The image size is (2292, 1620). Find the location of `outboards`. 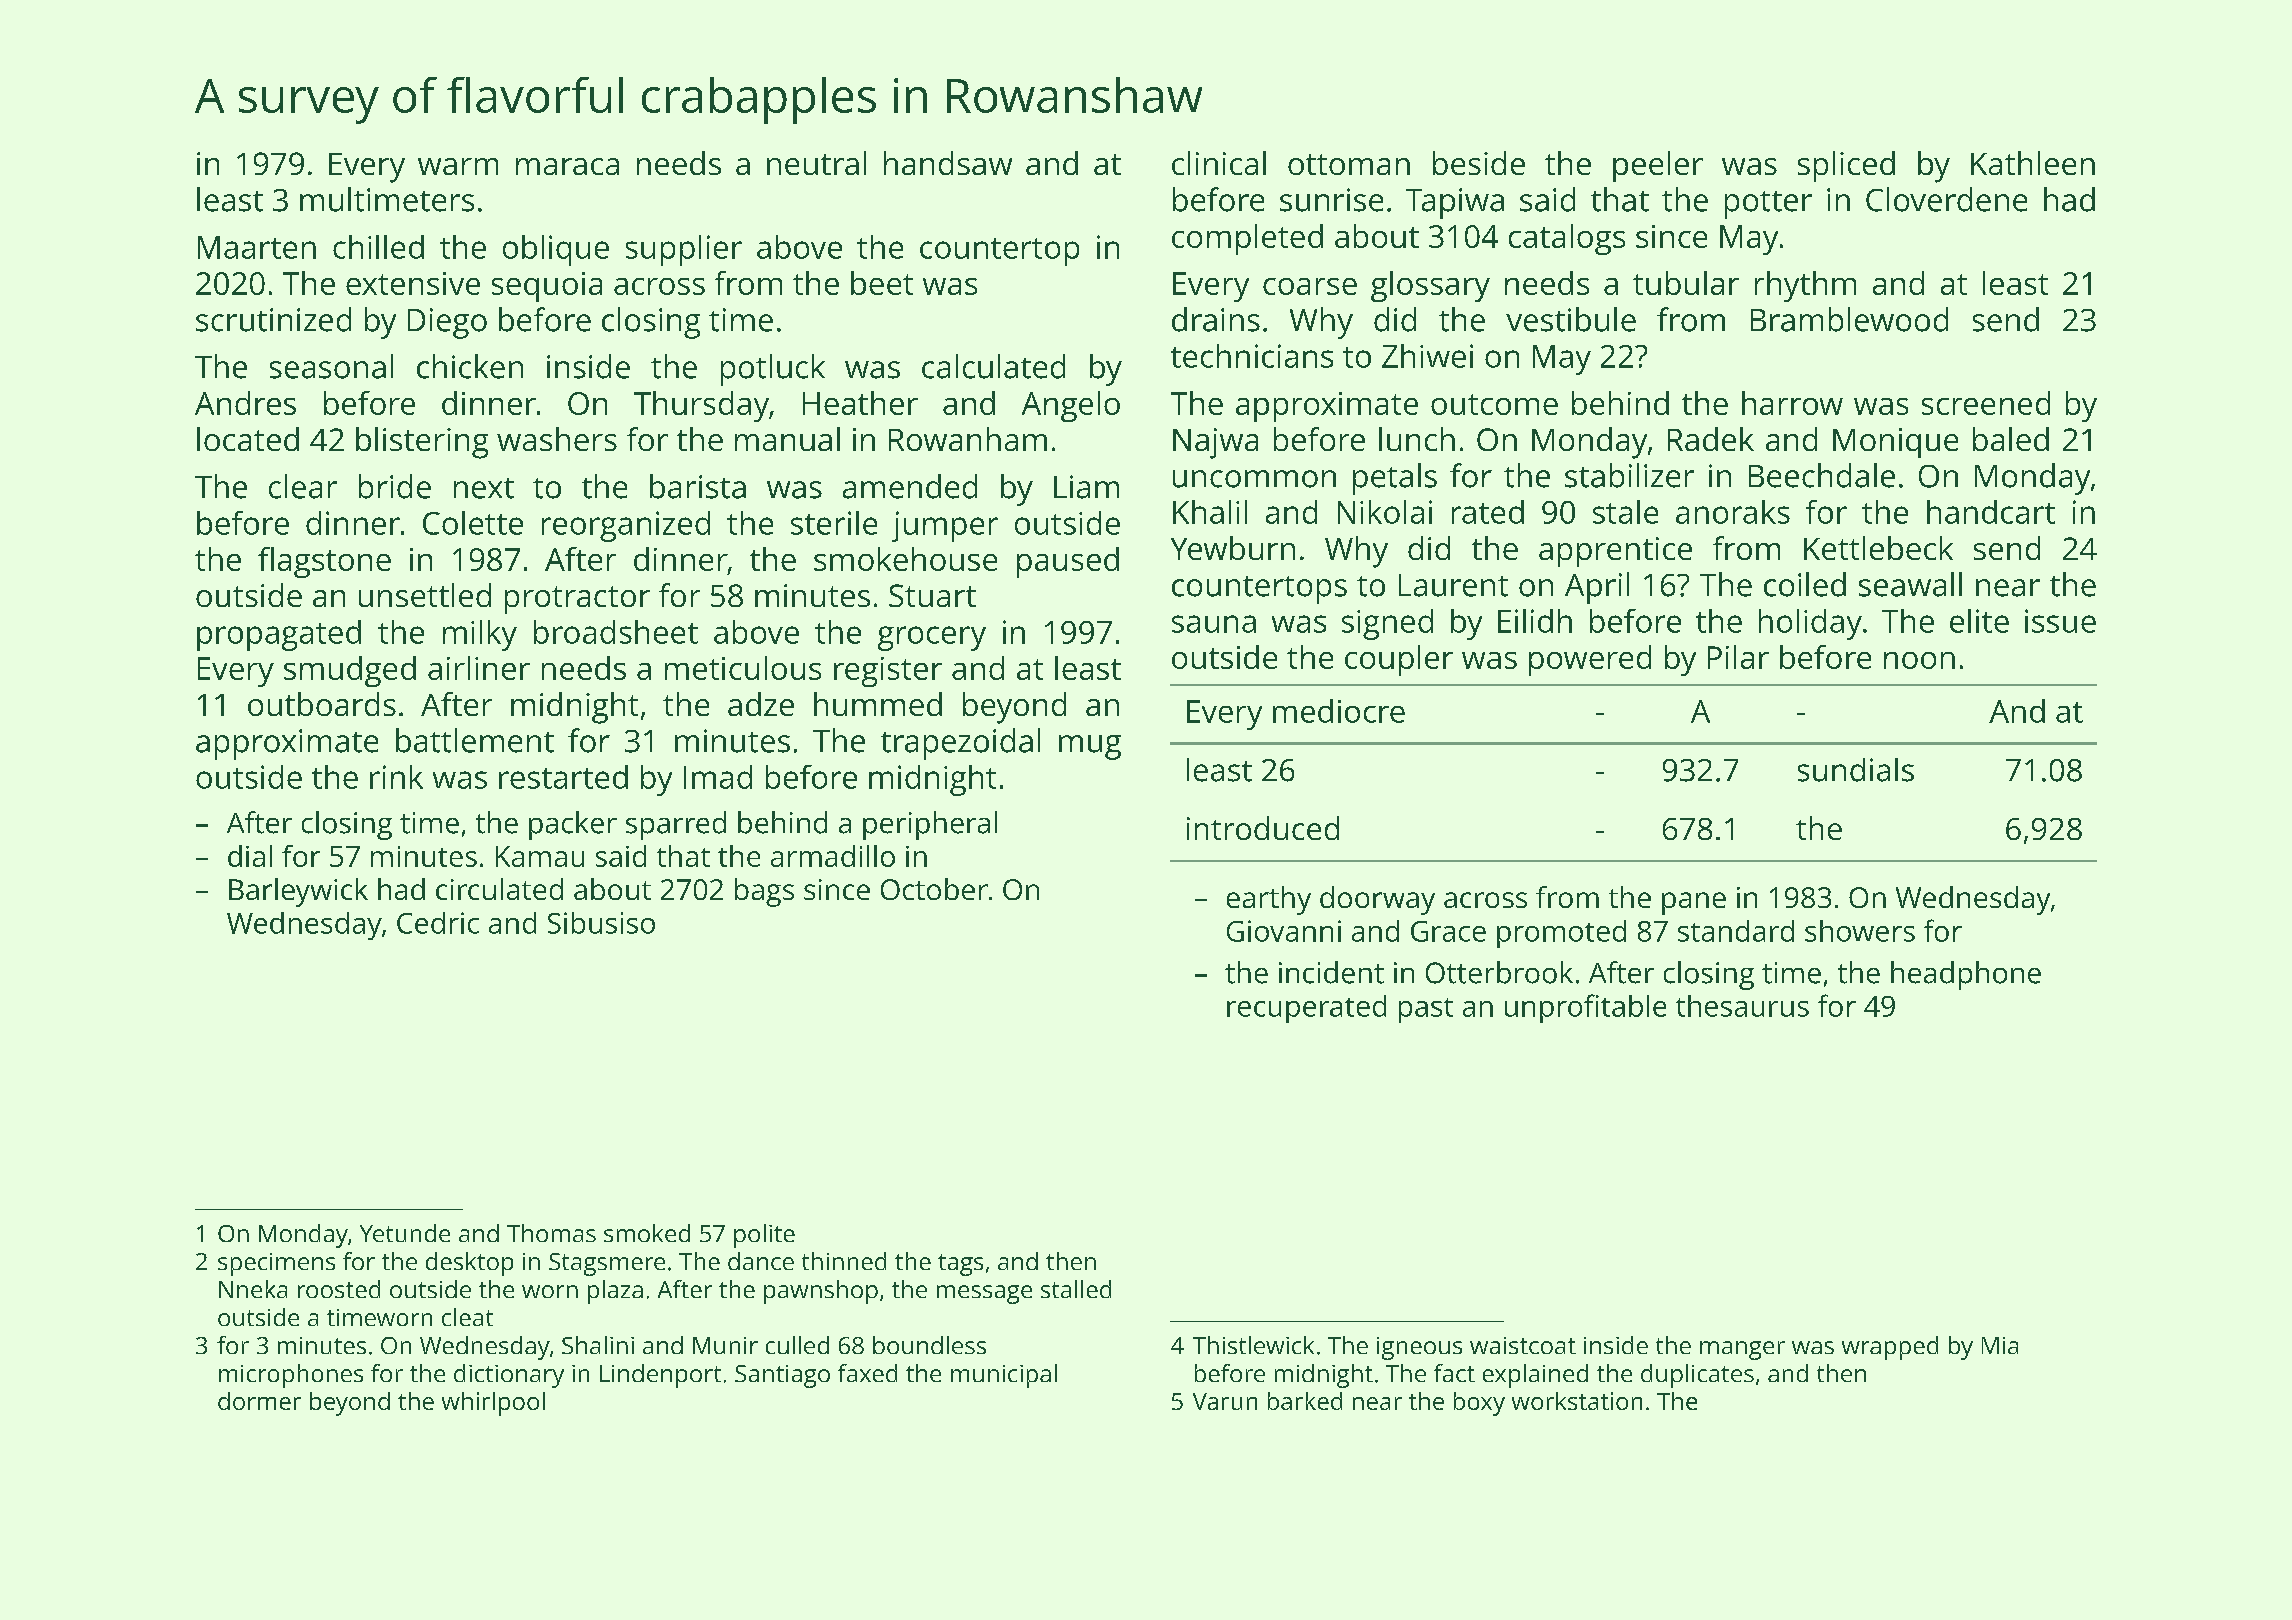

outboards is located at coordinates (322, 704).
